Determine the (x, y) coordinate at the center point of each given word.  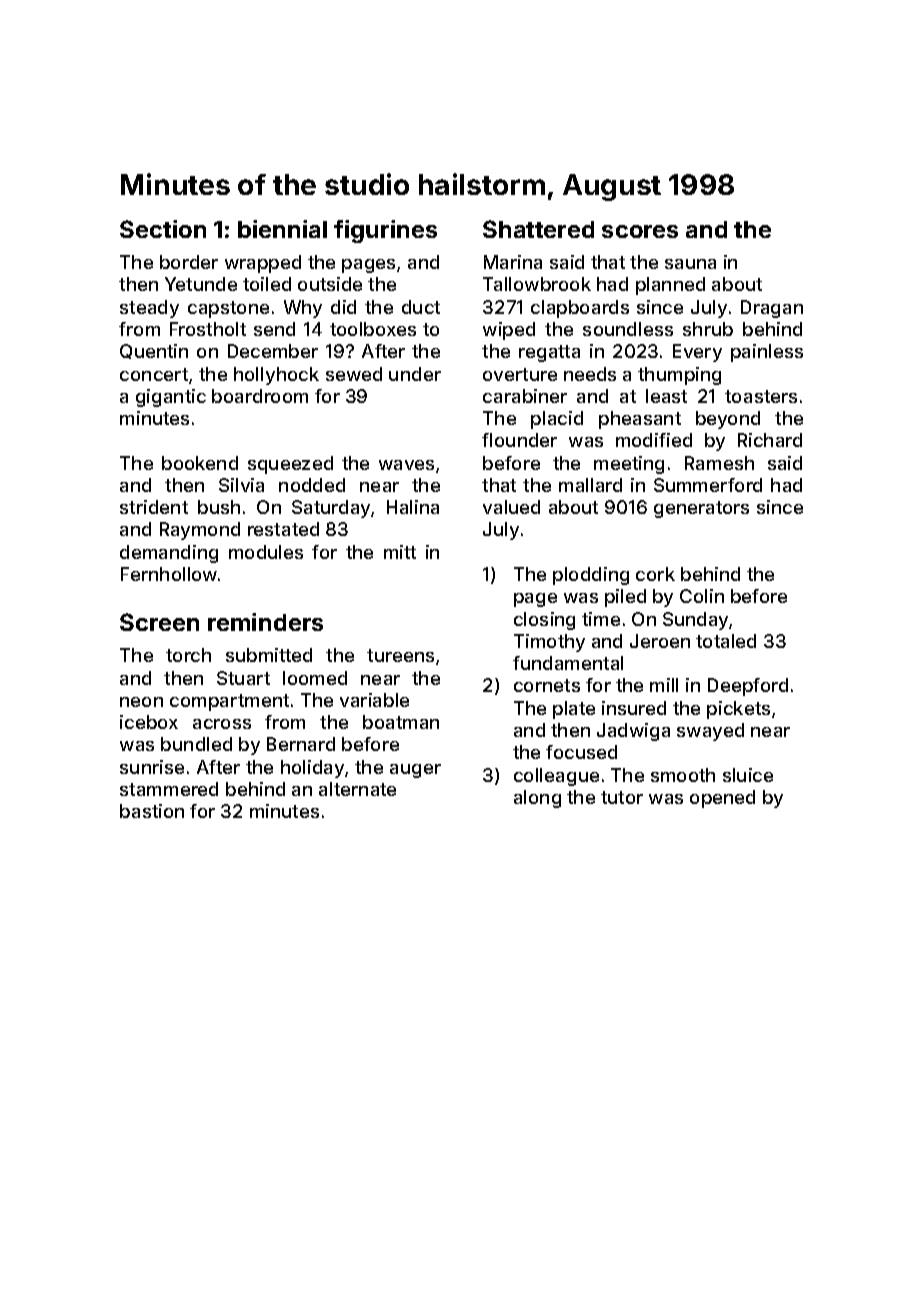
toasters (761, 396)
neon (141, 702)
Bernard (301, 744)
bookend (200, 463)
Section (163, 229)
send (274, 329)
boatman (401, 722)
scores (640, 231)
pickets (738, 710)
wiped (509, 331)
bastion (152, 811)
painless (767, 353)
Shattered (538, 229)
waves (406, 465)
